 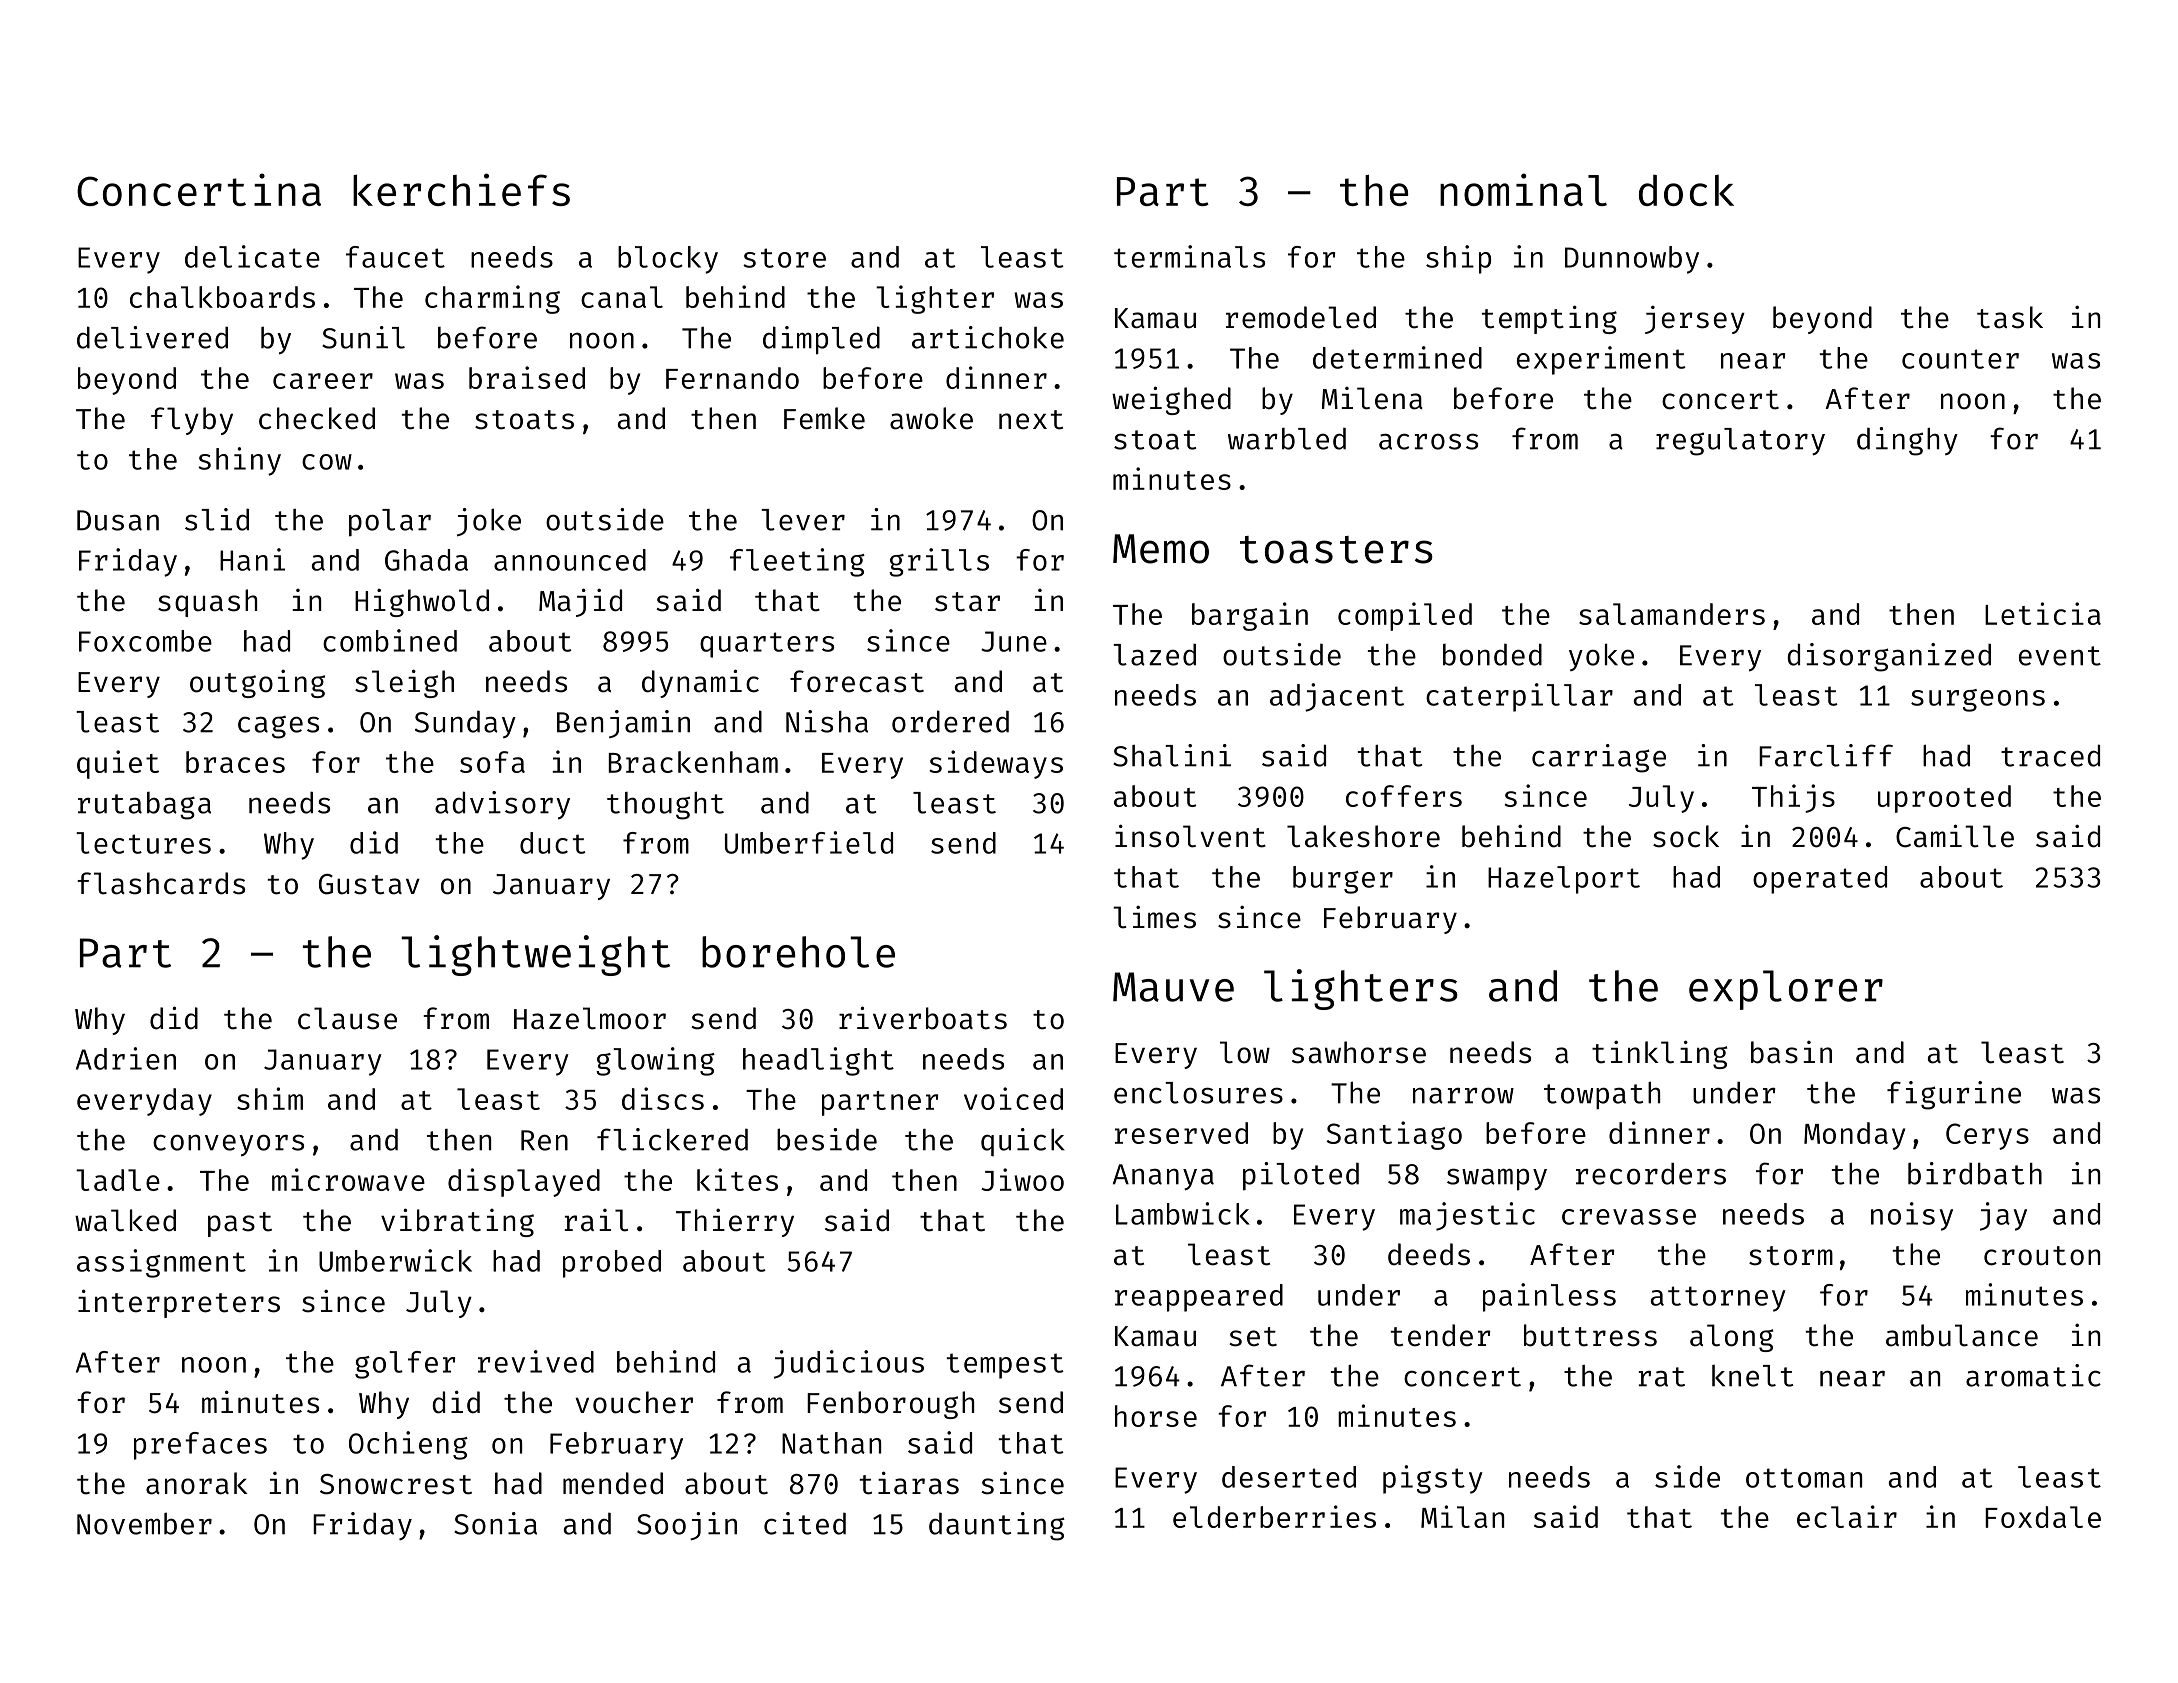 I want to click on deeds, so click(x=1429, y=1254).
